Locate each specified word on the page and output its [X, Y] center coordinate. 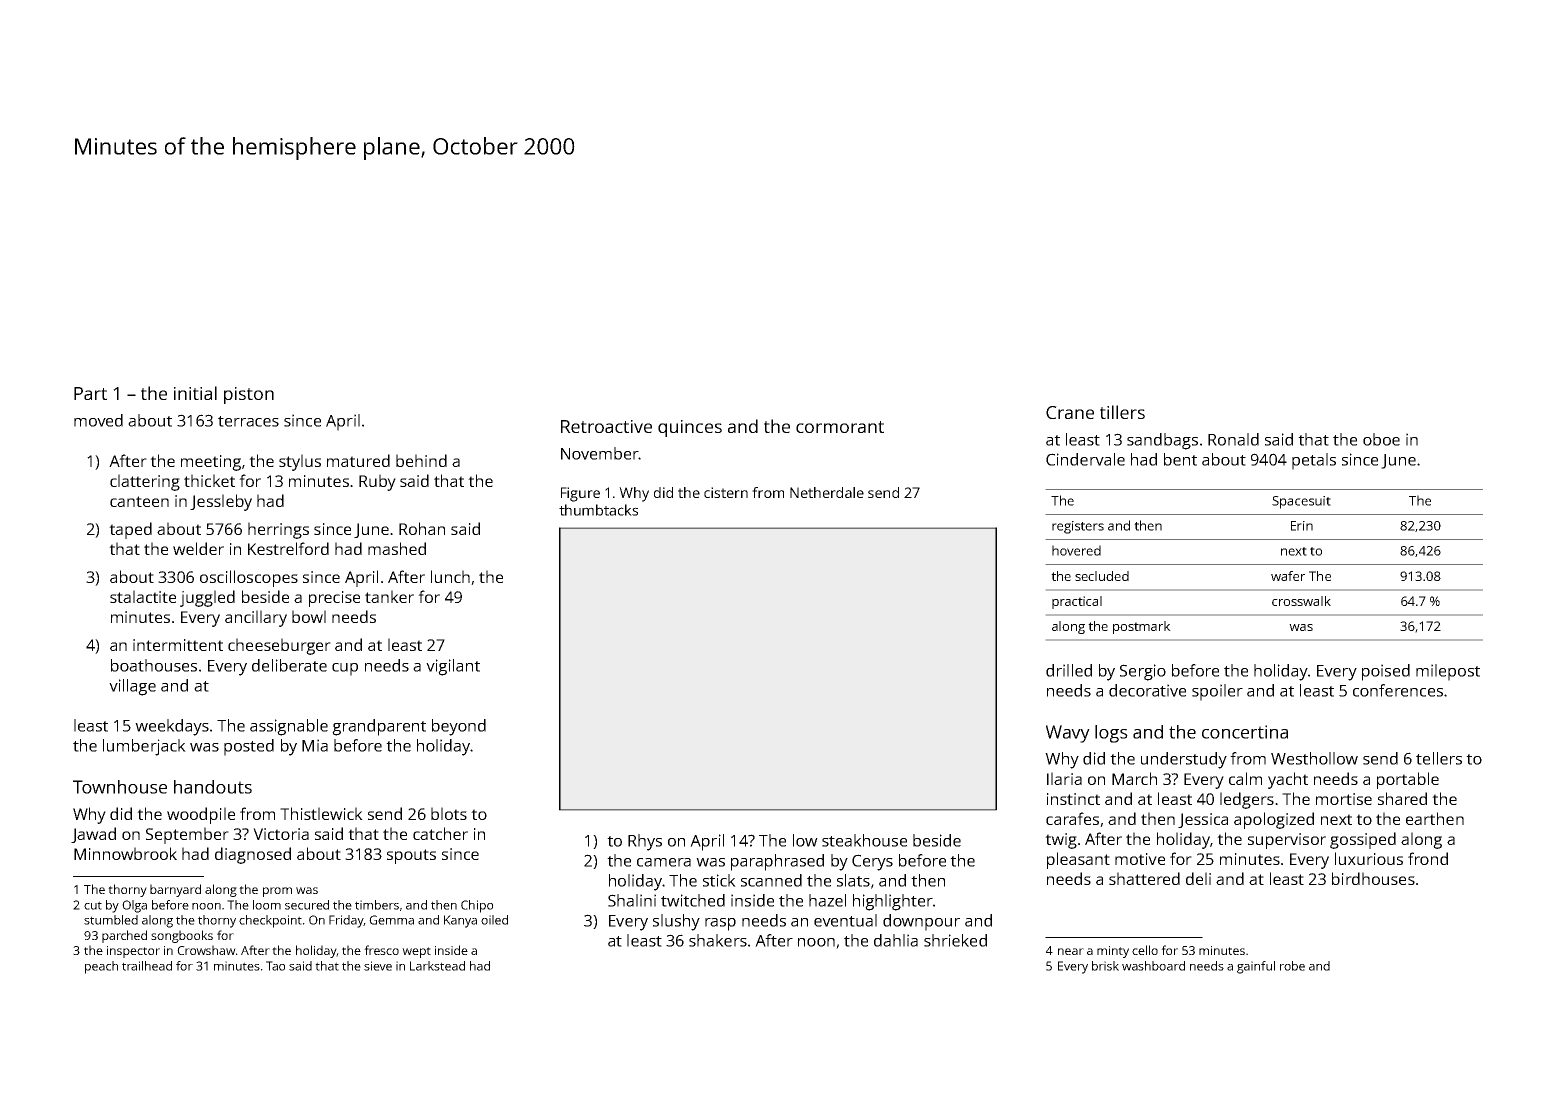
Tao [275, 966]
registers [1078, 527]
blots [449, 813]
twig [1061, 841]
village [132, 687]
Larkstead [437, 966]
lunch [450, 576]
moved [98, 420]
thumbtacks [598, 510]
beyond [459, 727]
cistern [726, 492]
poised [1386, 672]
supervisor [1287, 841]
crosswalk [1301, 601]
